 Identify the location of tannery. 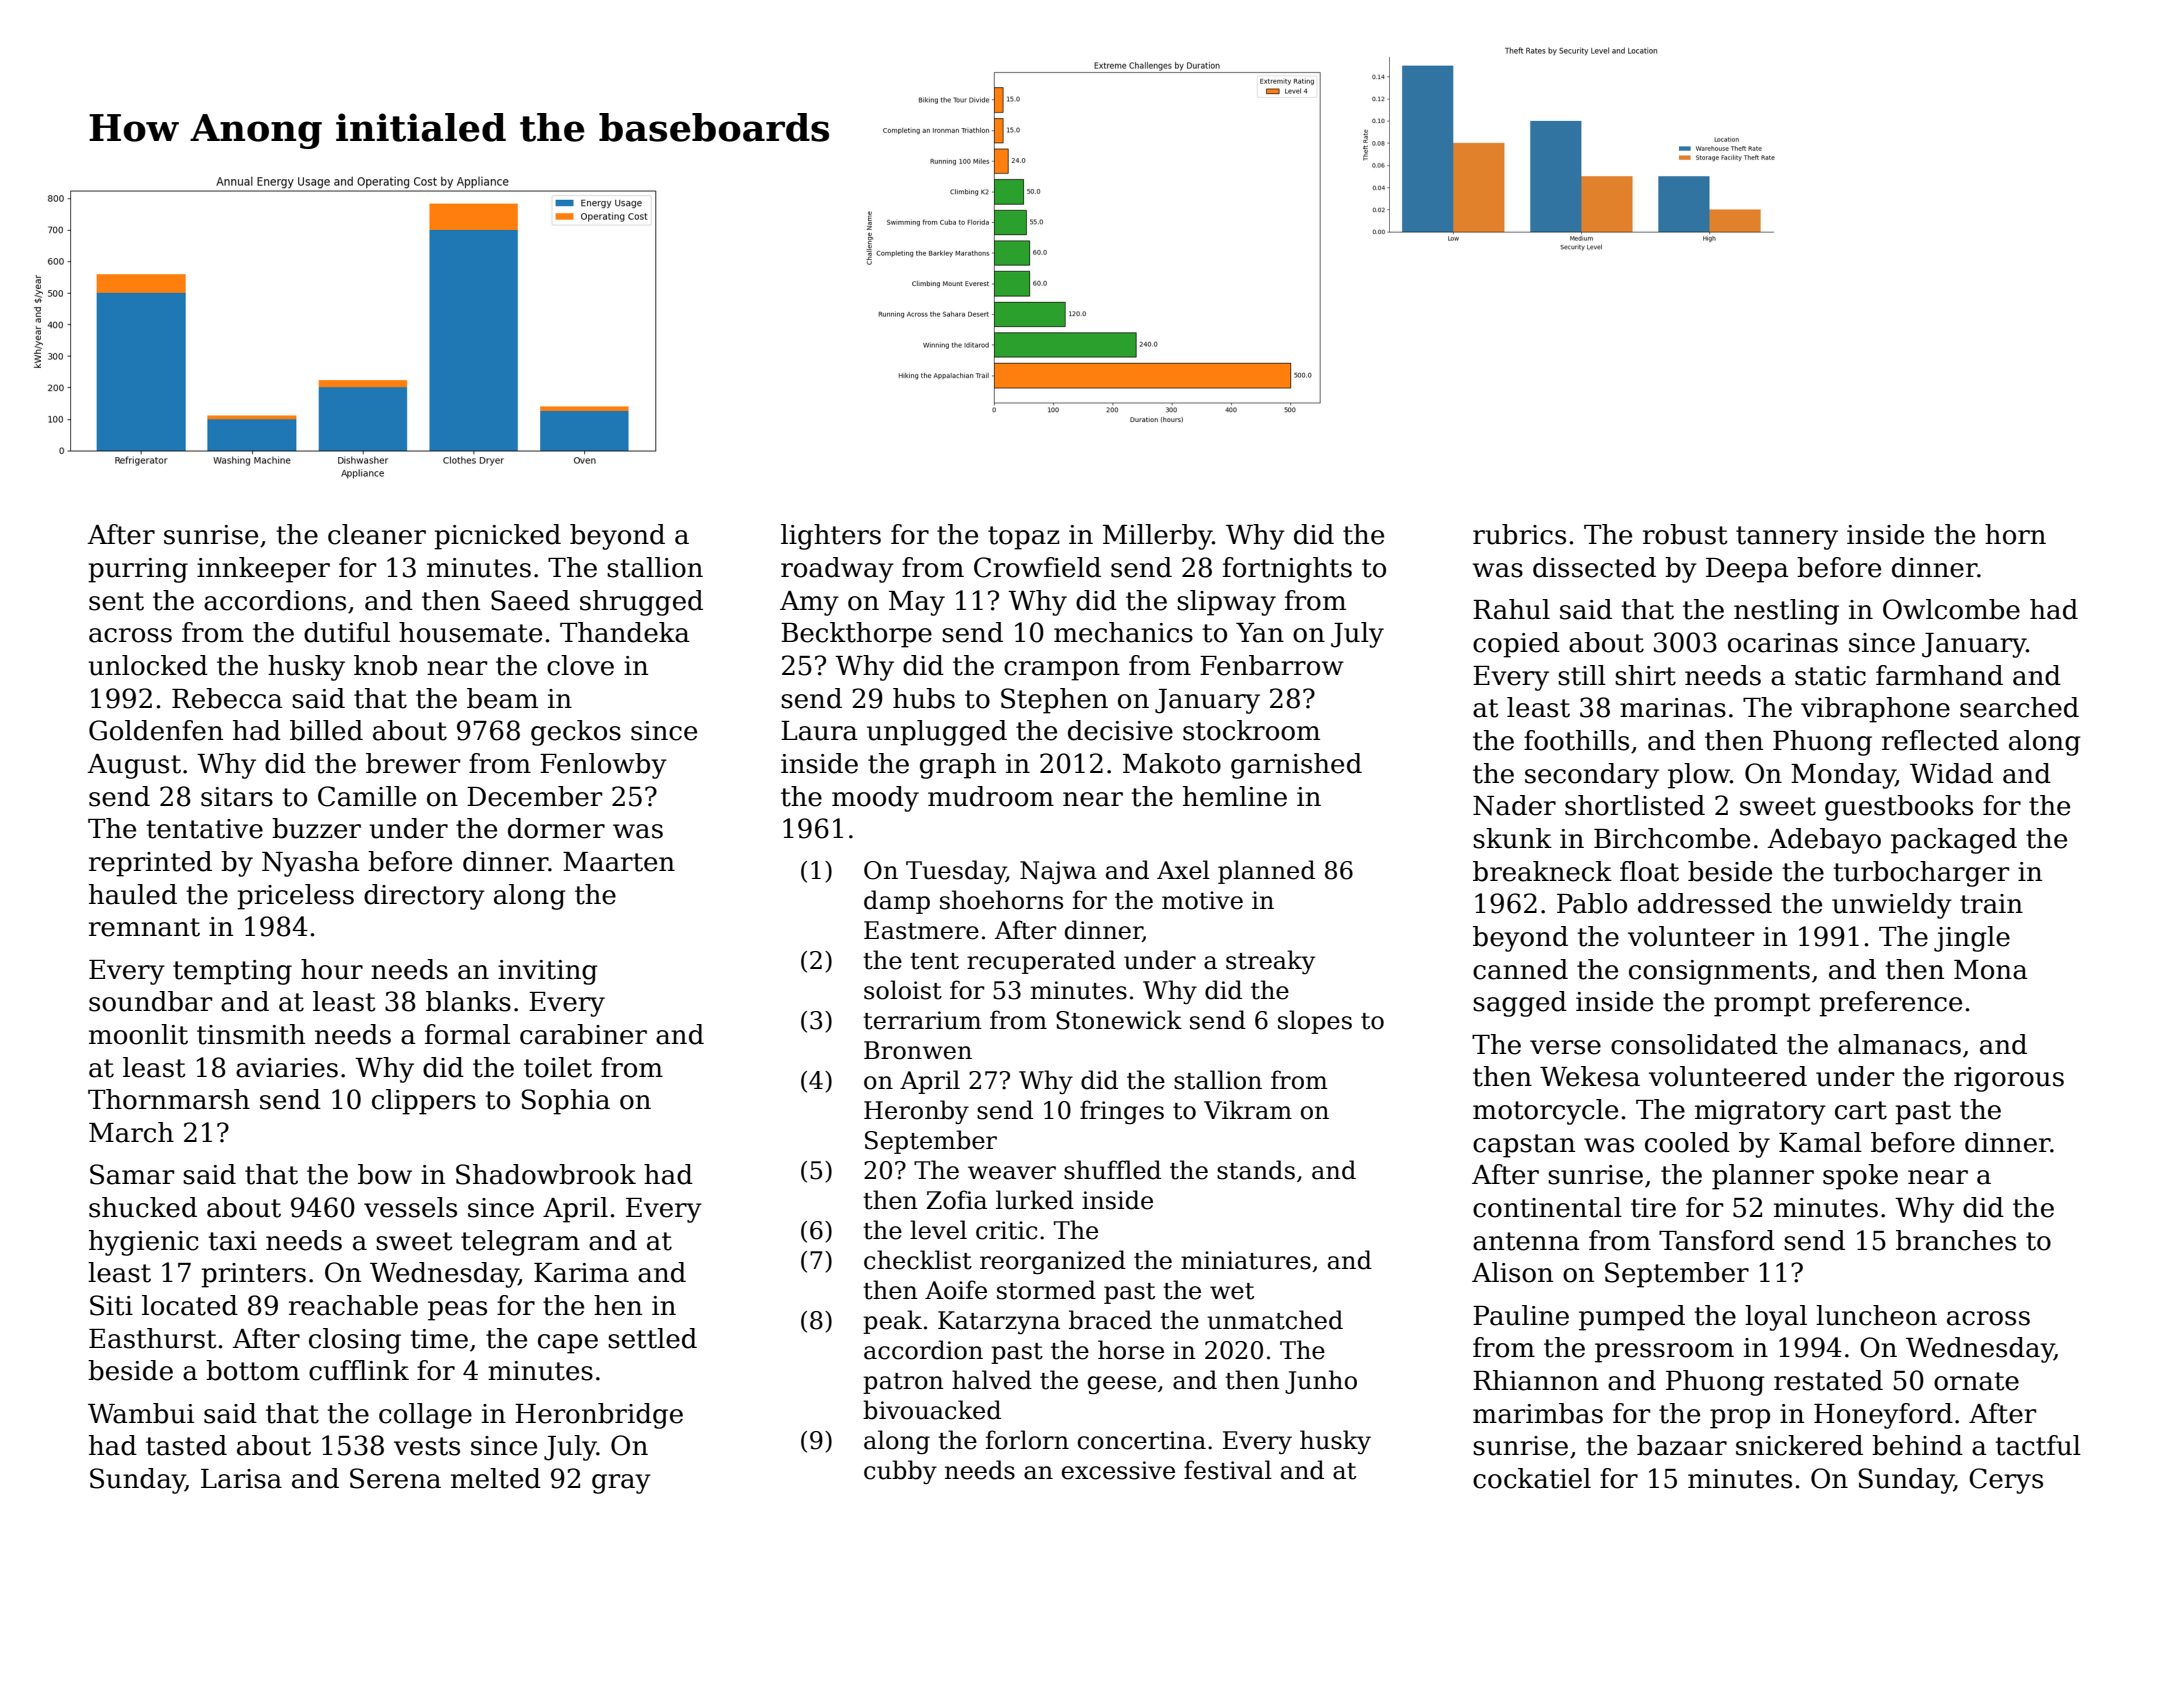
(1787, 538).
